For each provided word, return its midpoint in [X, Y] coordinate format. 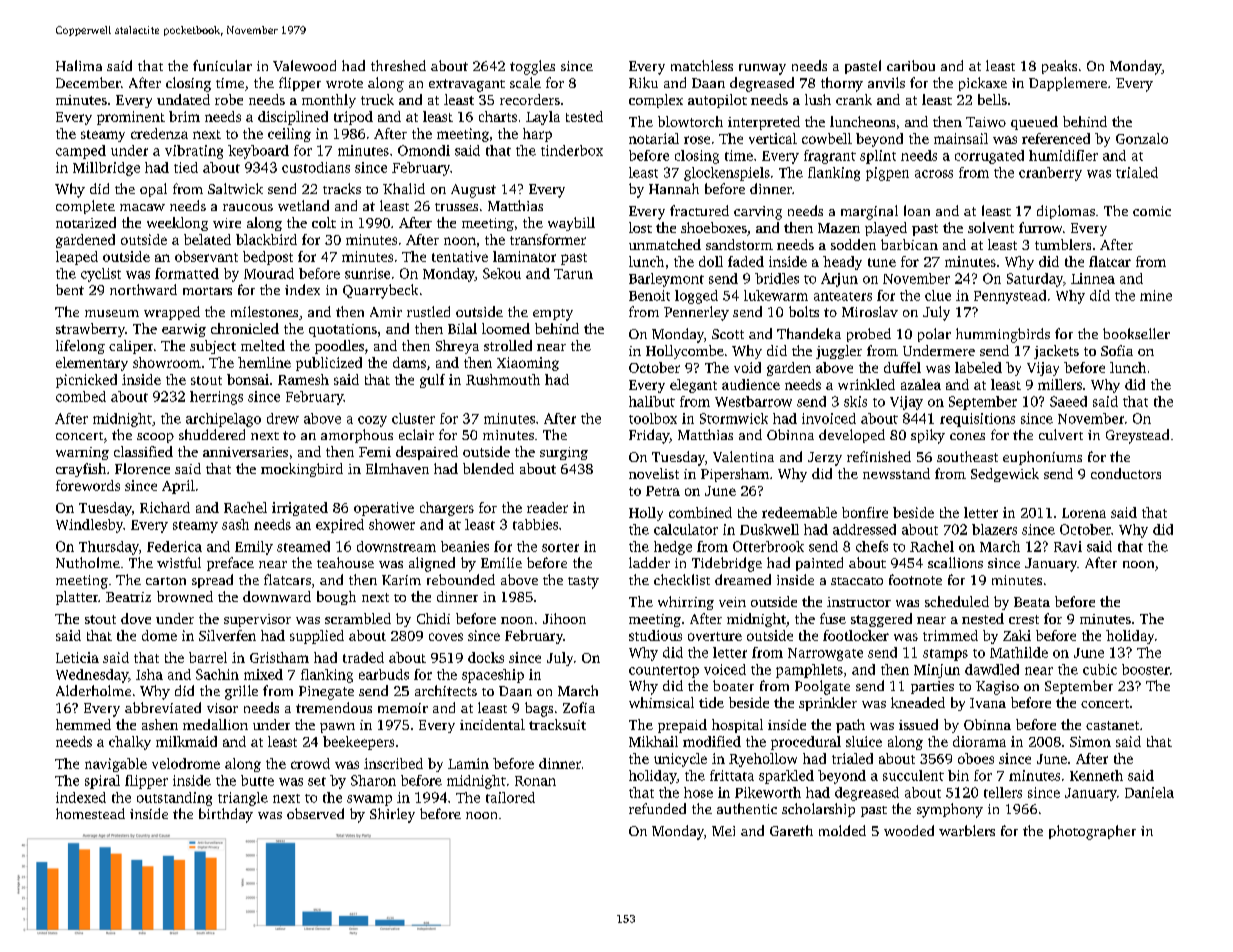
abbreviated [163, 707]
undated [183, 99]
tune [882, 262]
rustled [428, 311]
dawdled [992, 669]
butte [257, 780]
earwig [184, 330]
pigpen [887, 174]
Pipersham [735, 475]
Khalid [404, 188]
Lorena [1084, 513]
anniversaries [245, 452]
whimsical [661, 702]
